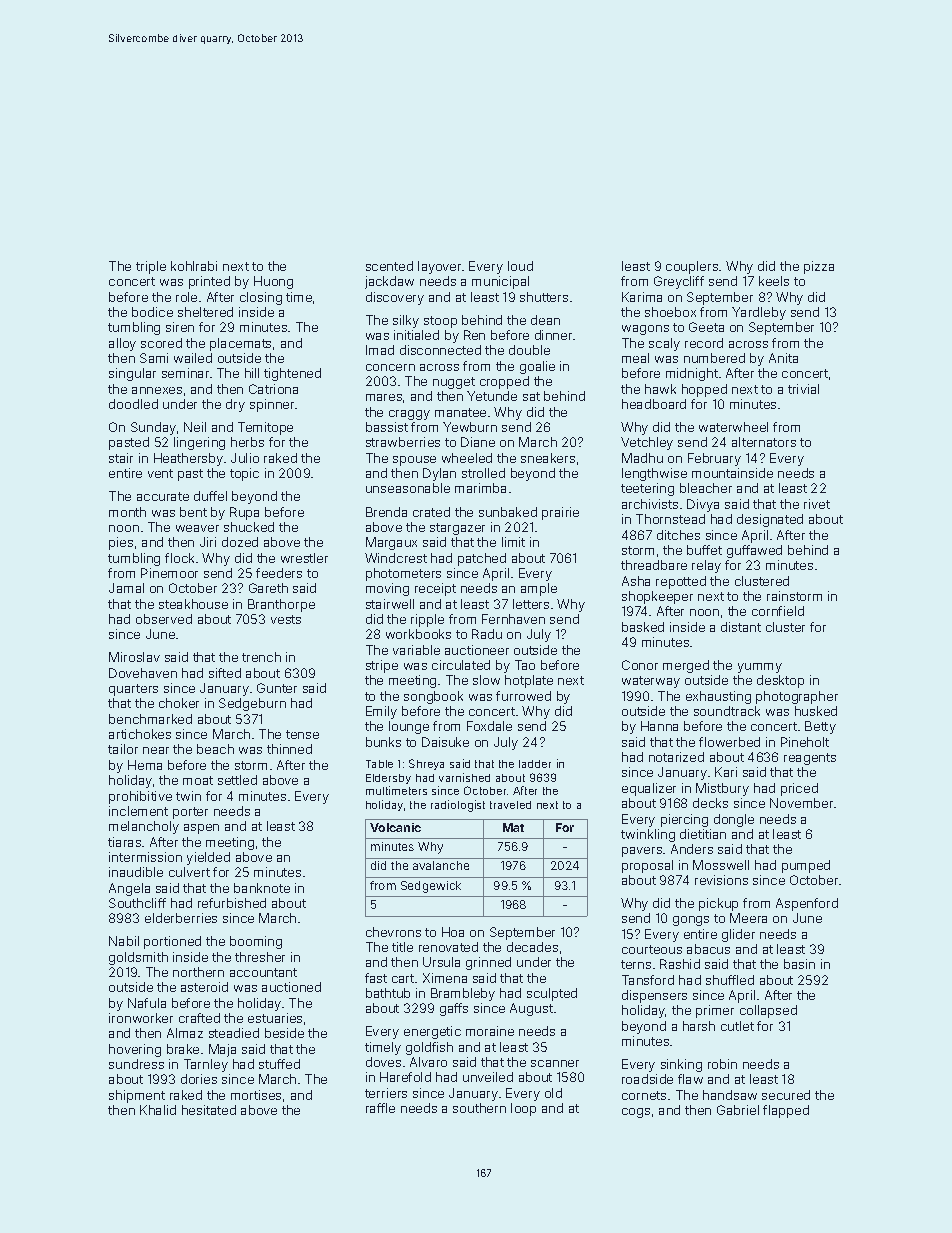 The width and height of the page is (952, 1233). What do you see at coordinates (764, 442) in the page?
I see `alternators` at bounding box center [764, 442].
